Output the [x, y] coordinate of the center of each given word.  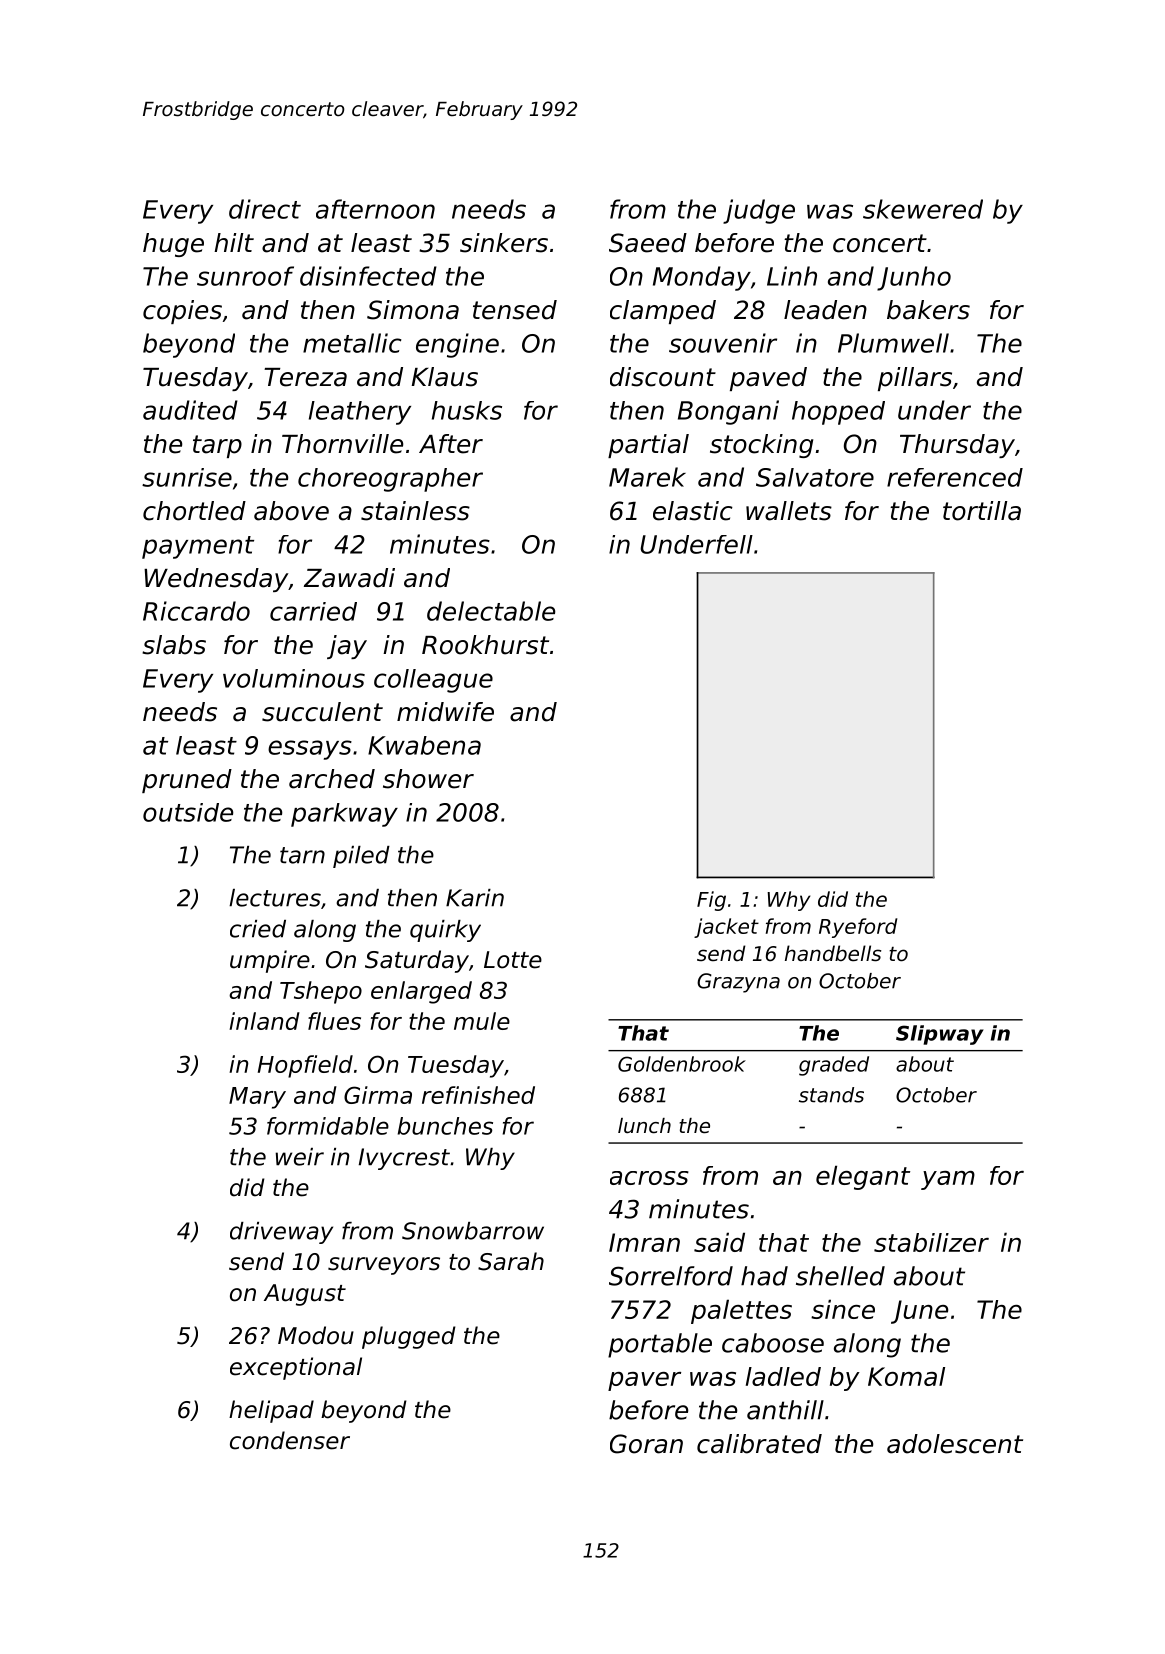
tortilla [982, 511]
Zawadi [349, 578]
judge [759, 211]
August [305, 1295]
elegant [863, 1177]
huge [173, 245]
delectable [491, 611]
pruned [187, 781]
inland [264, 1021]
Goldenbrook [682, 1064]
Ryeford [858, 928]
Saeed [648, 243]
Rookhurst [485, 645]
